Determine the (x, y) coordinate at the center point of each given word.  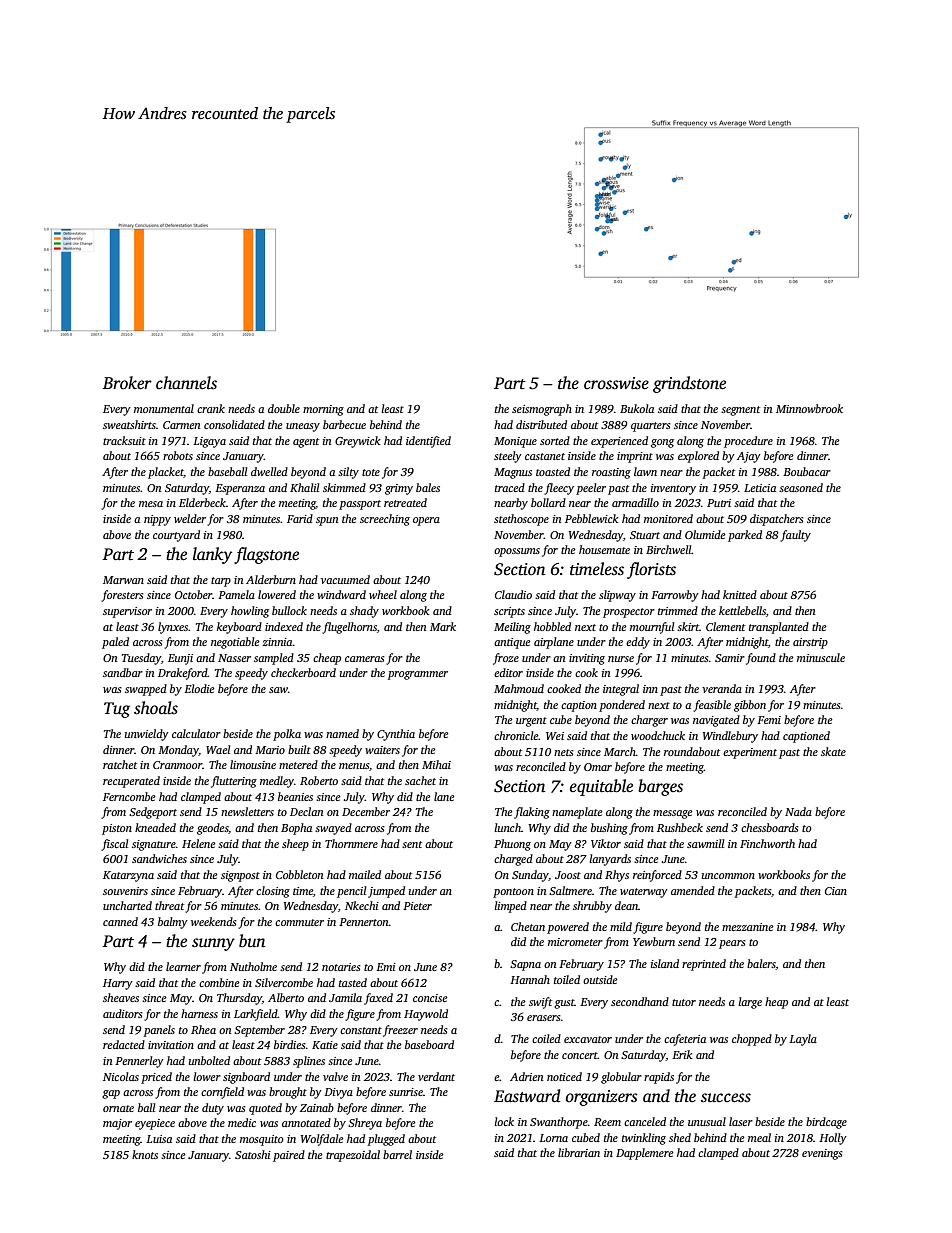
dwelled (269, 471)
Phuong (512, 845)
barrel (397, 1154)
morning (323, 410)
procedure (748, 442)
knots (145, 1154)
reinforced (657, 876)
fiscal (114, 845)
